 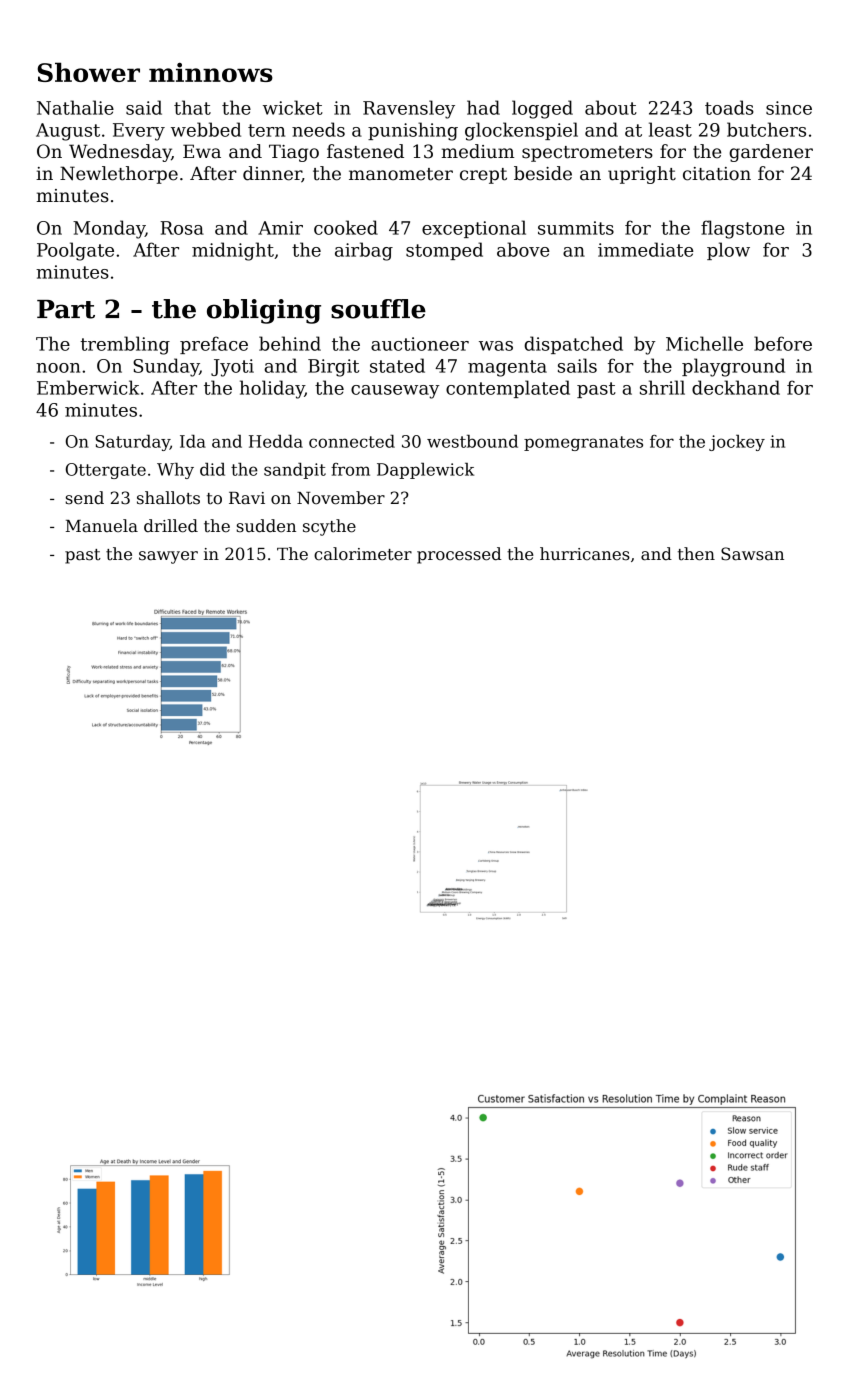 What do you see at coordinates (272, 174) in the page?
I see `dinner` at bounding box center [272, 174].
